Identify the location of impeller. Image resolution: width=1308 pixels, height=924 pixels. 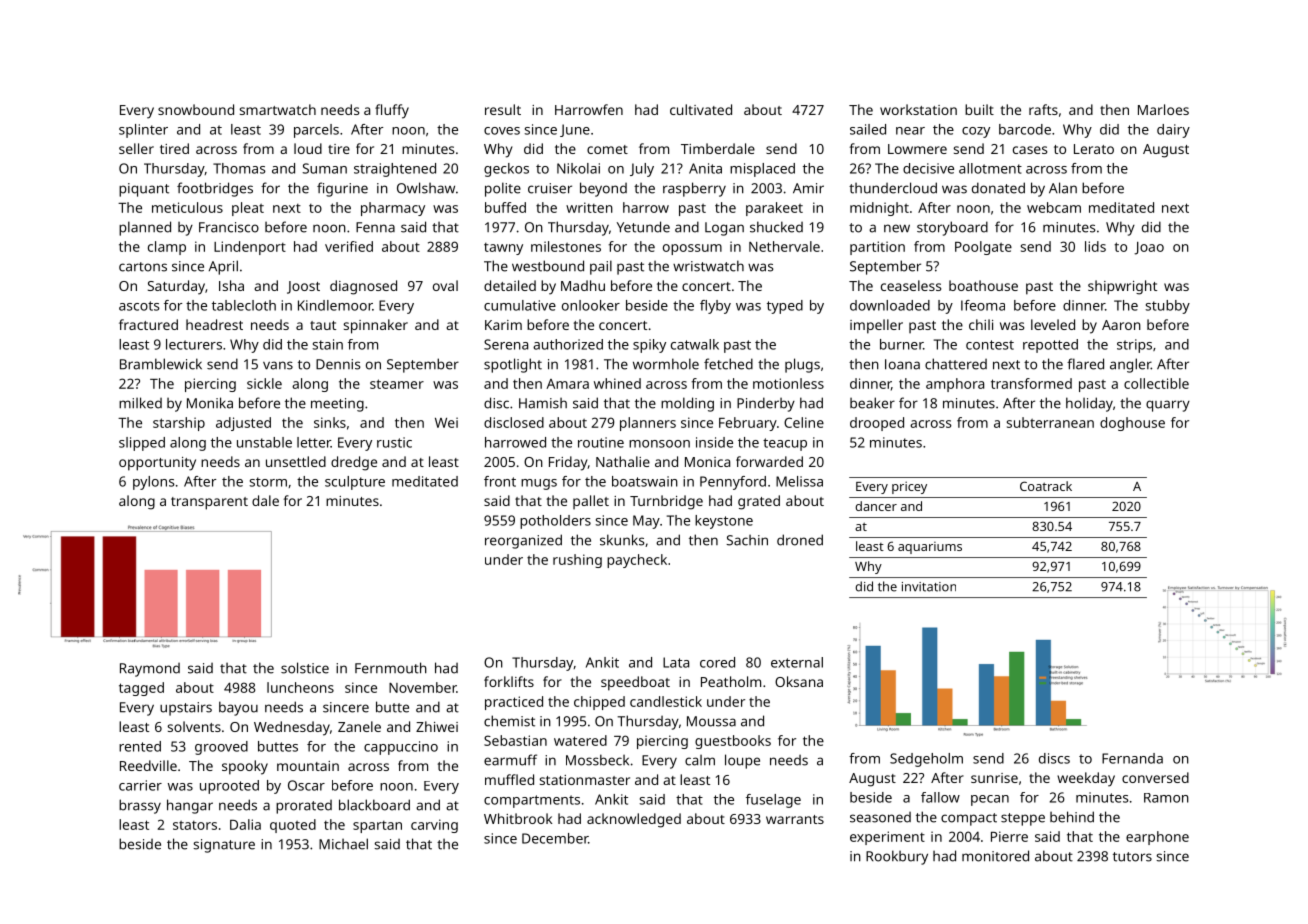
(876, 326).
